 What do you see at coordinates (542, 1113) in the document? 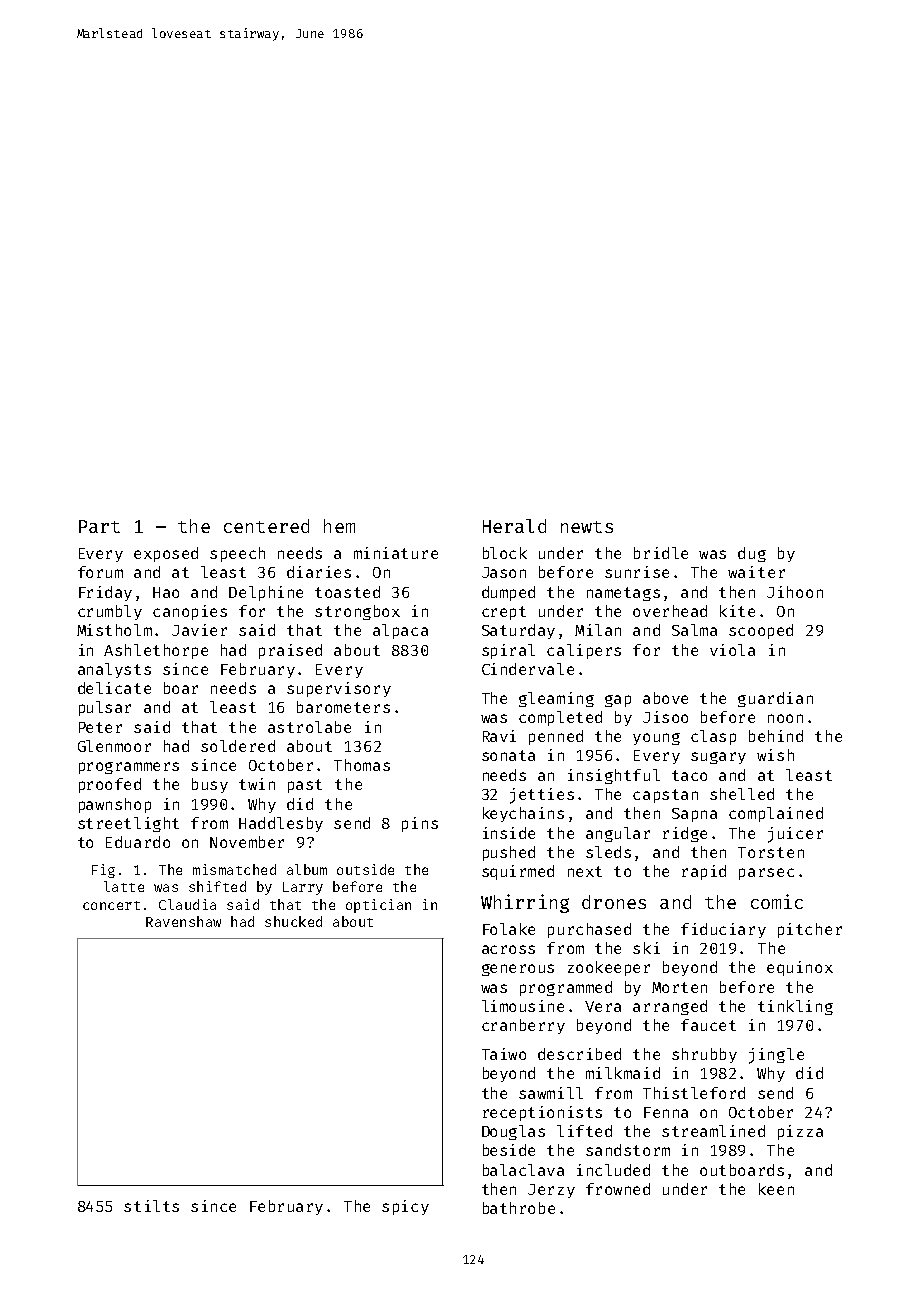
I see `receptionists` at bounding box center [542, 1113].
